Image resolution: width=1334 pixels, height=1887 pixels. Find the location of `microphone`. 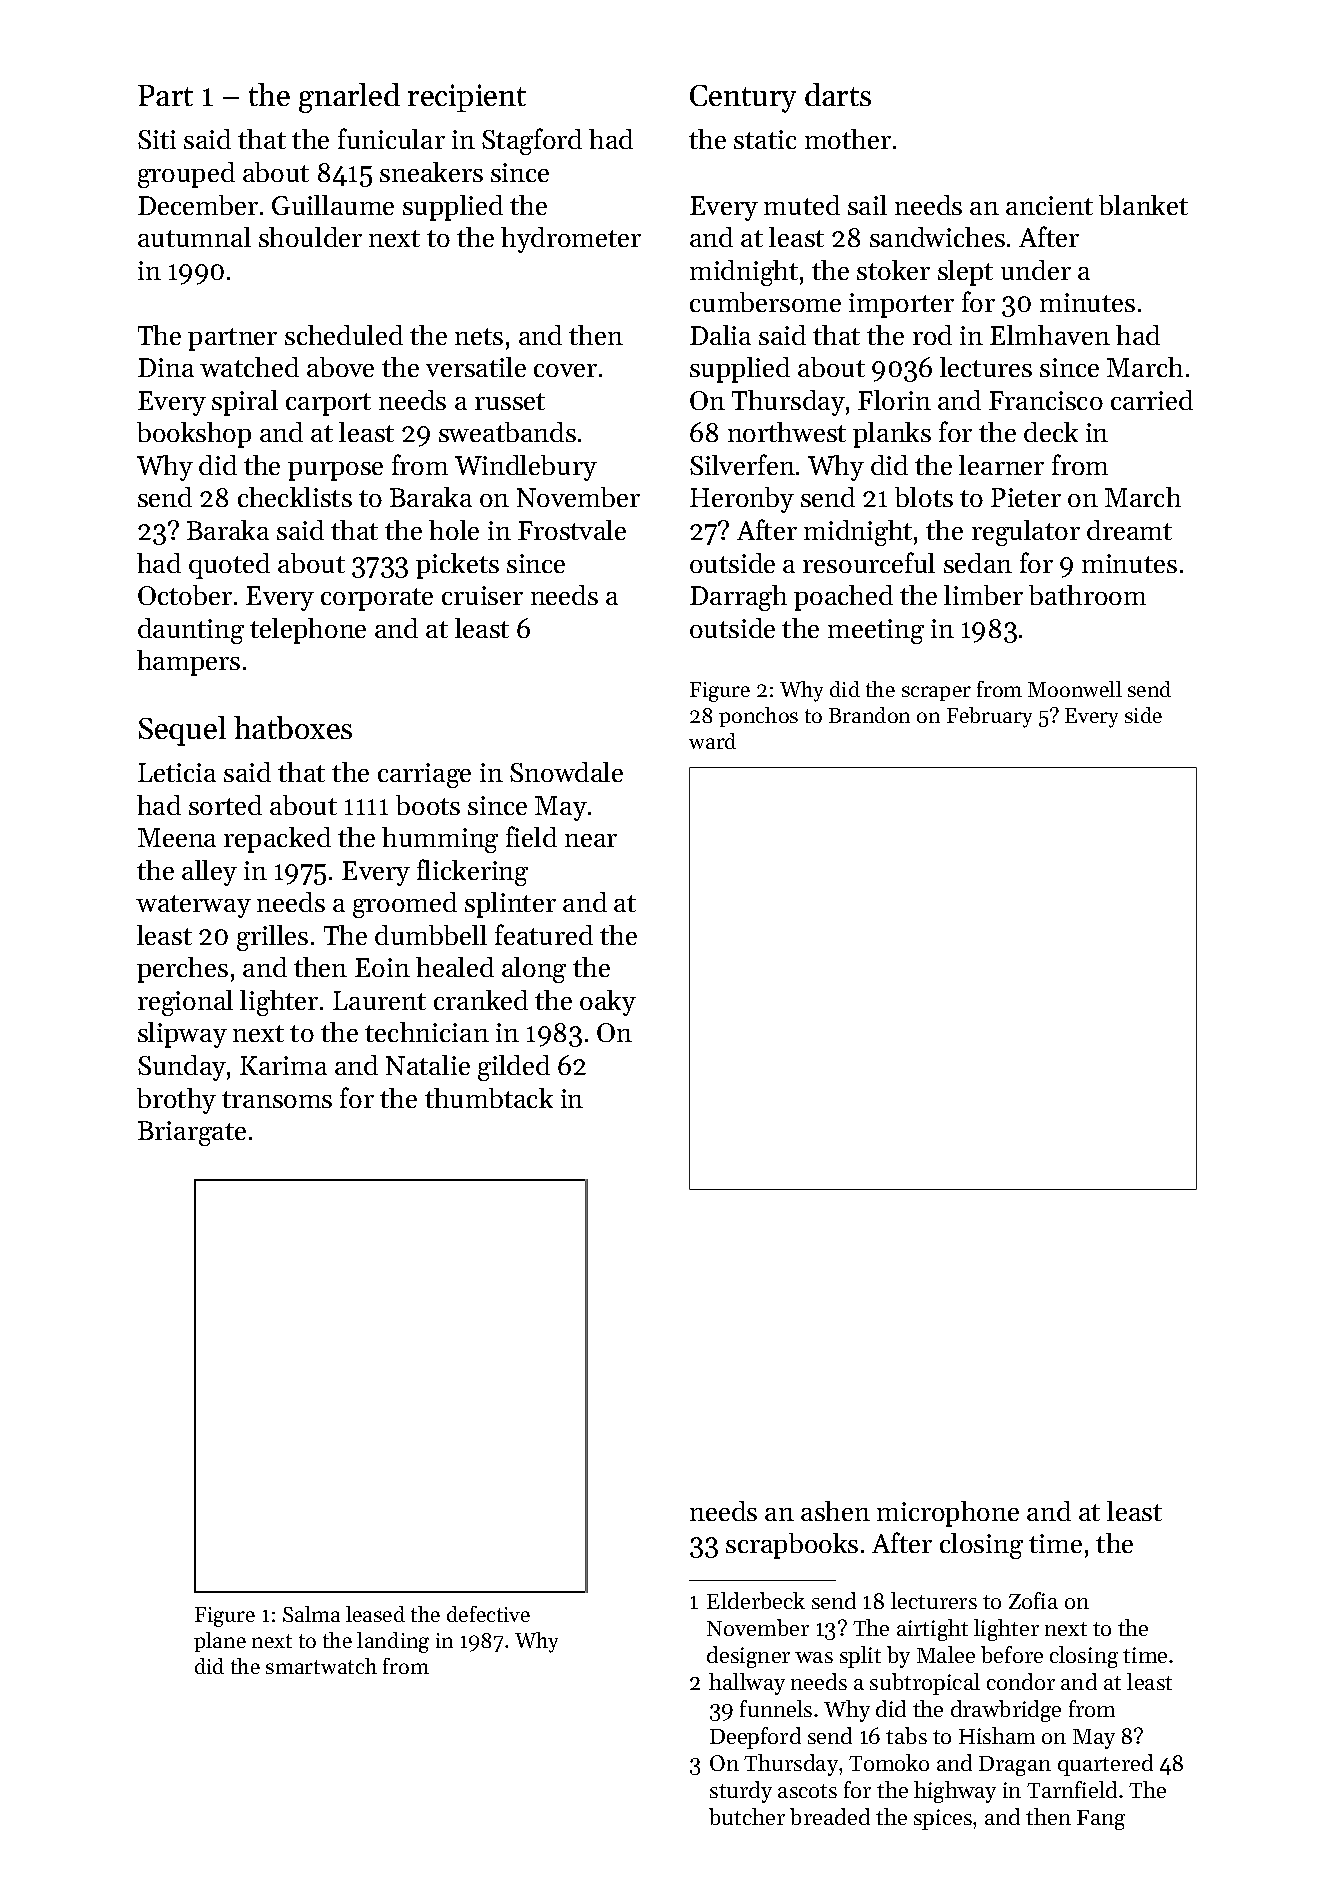

microphone is located at coordinates (948, 1514).
